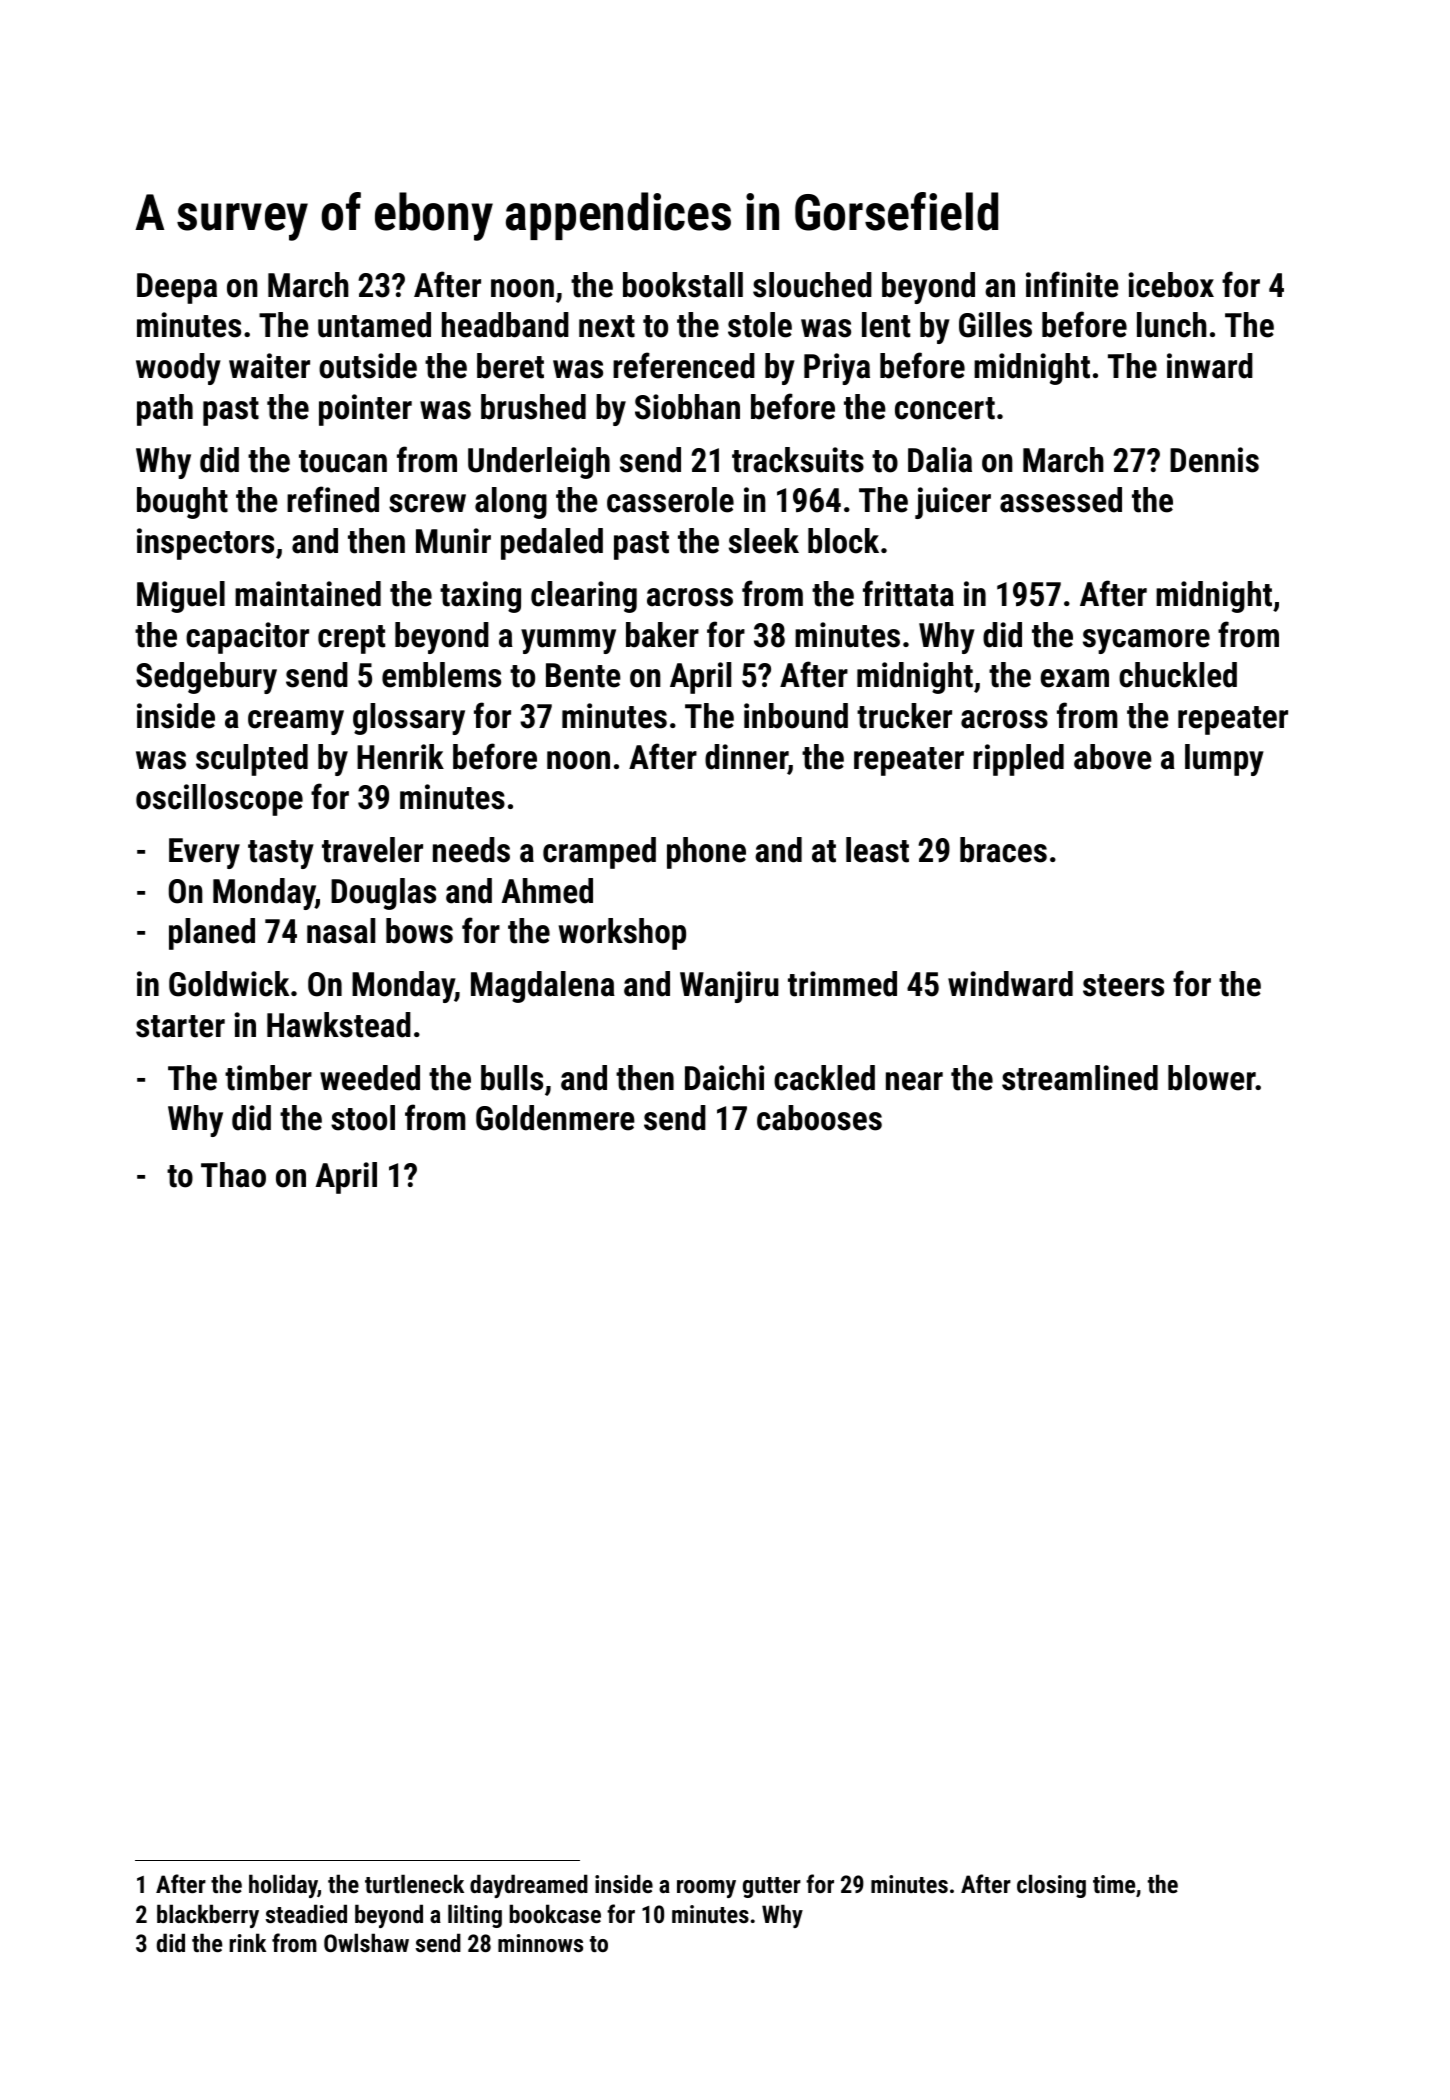  I want to click on lumpy, so click(1224, 760).
